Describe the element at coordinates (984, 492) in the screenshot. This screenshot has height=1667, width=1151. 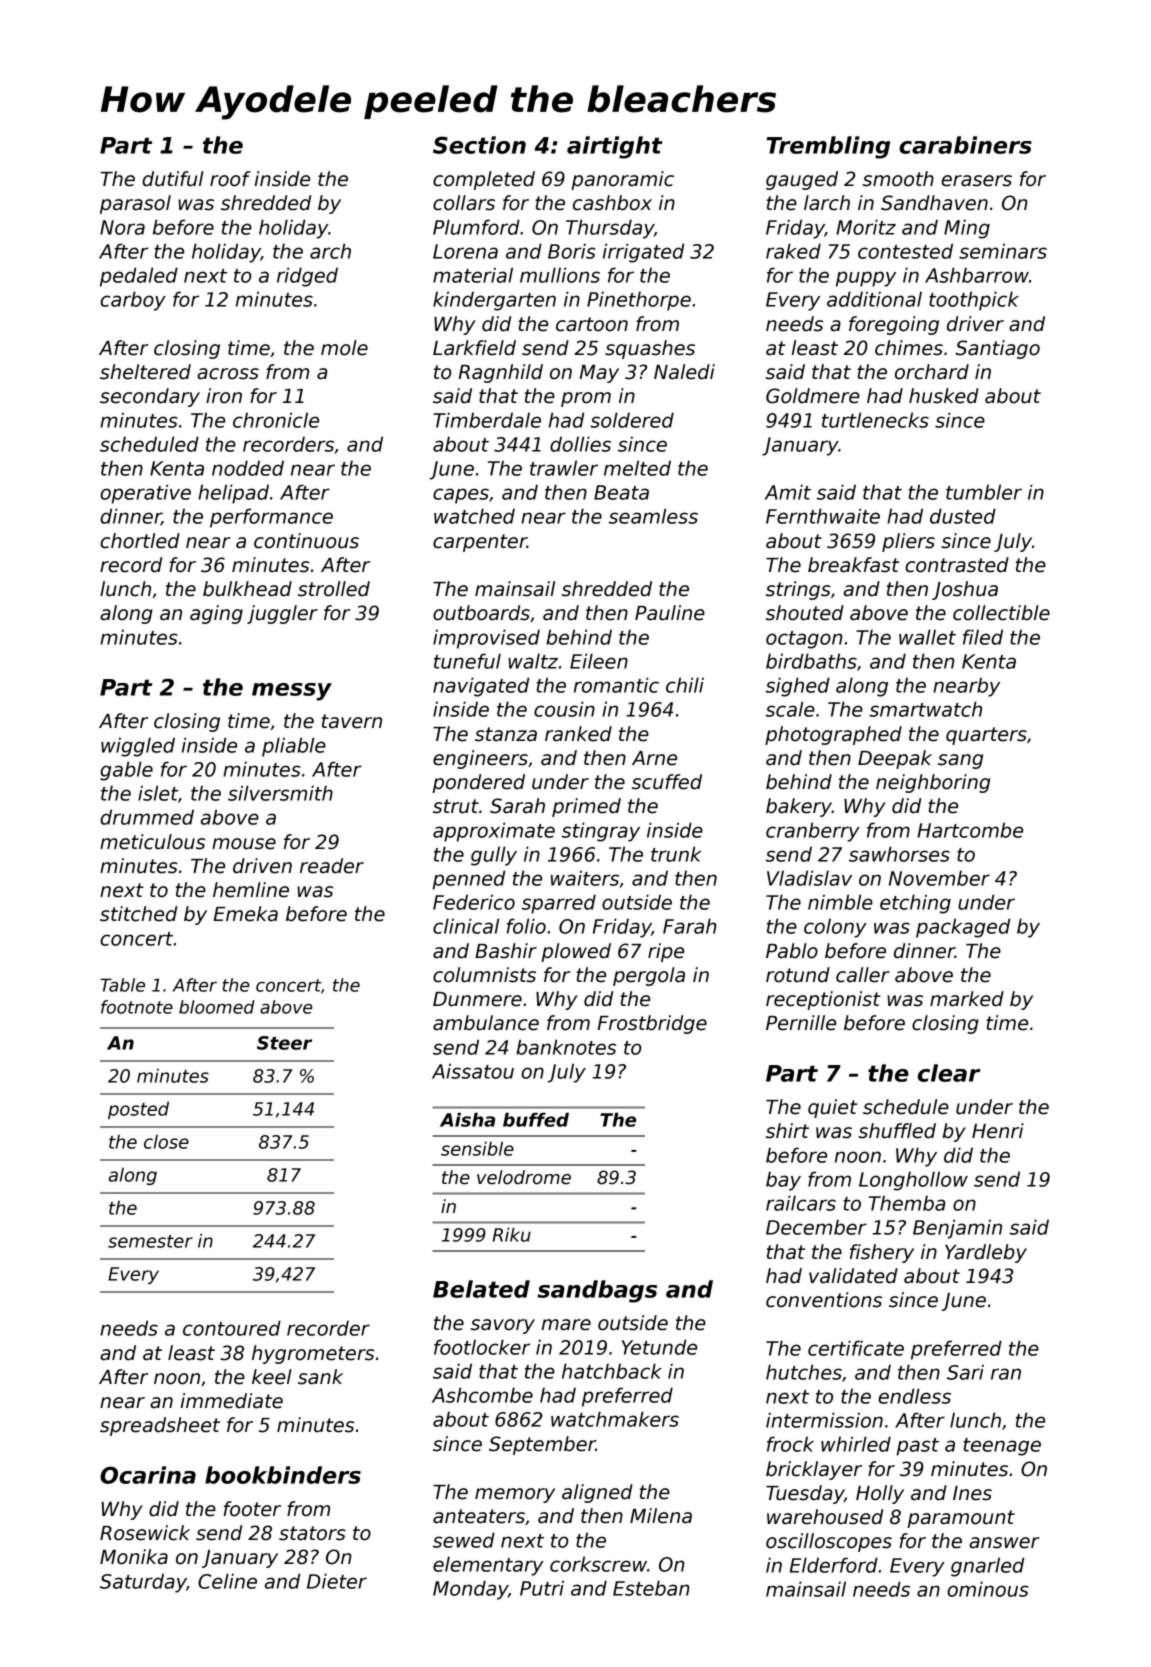
I see `tumbler` at that location.
